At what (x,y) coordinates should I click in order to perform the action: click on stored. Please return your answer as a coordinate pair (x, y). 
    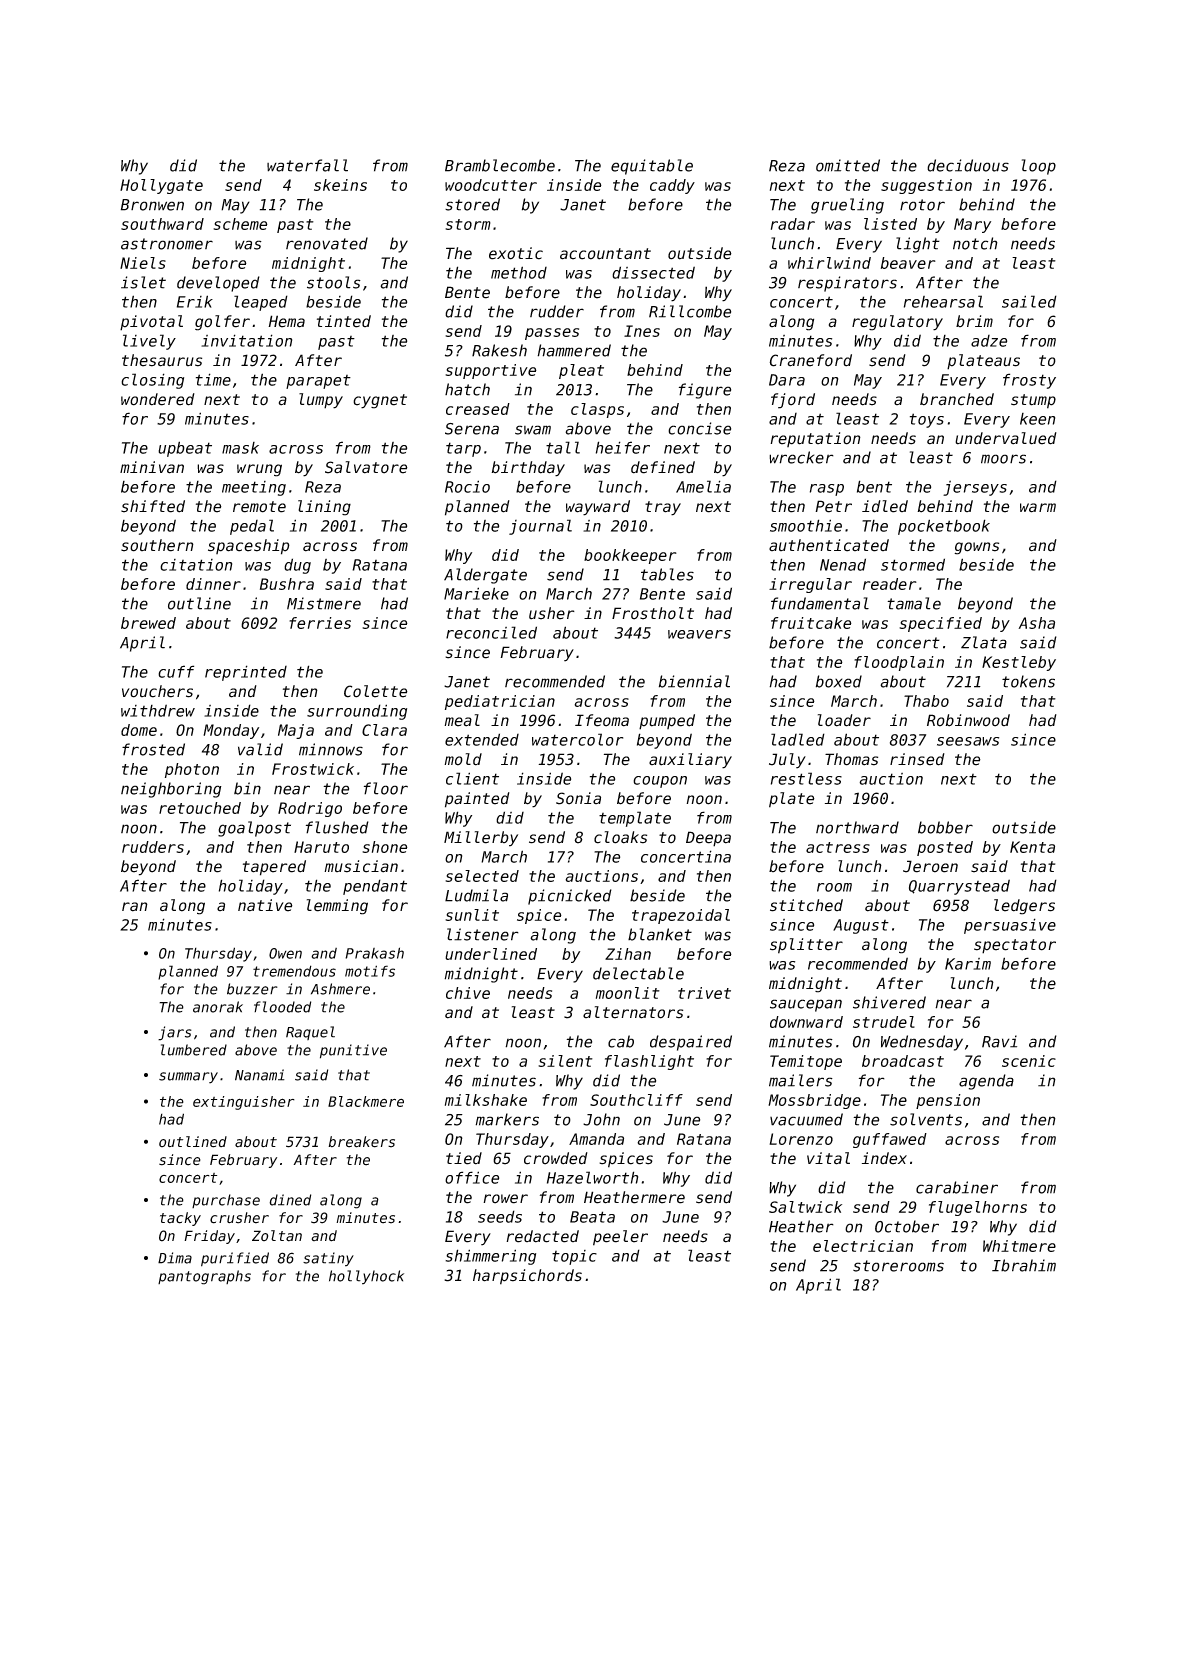
    Looking at the image, I should click on (472, 204).
